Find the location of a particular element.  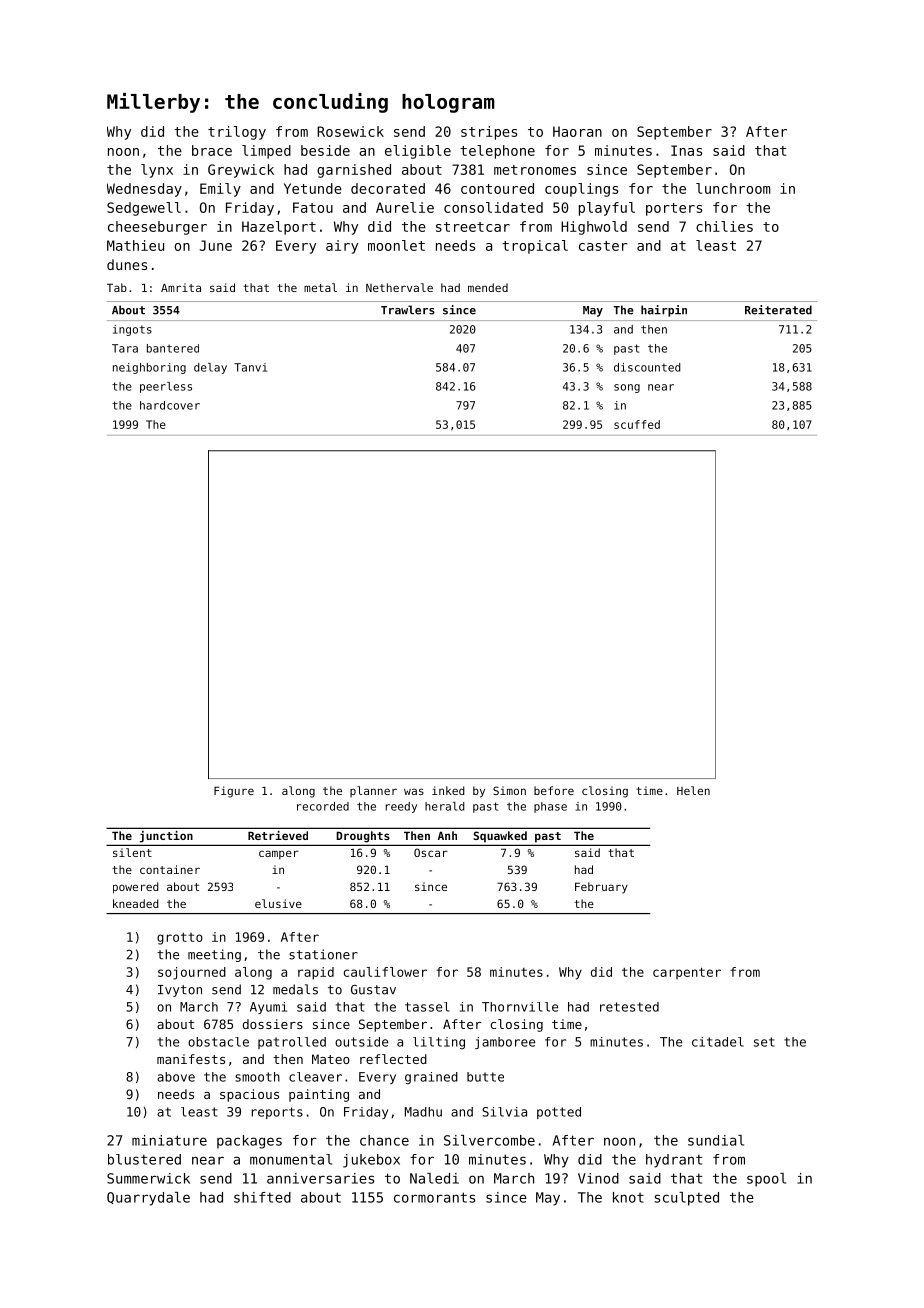

metal is located at coordinates (320, 287).
